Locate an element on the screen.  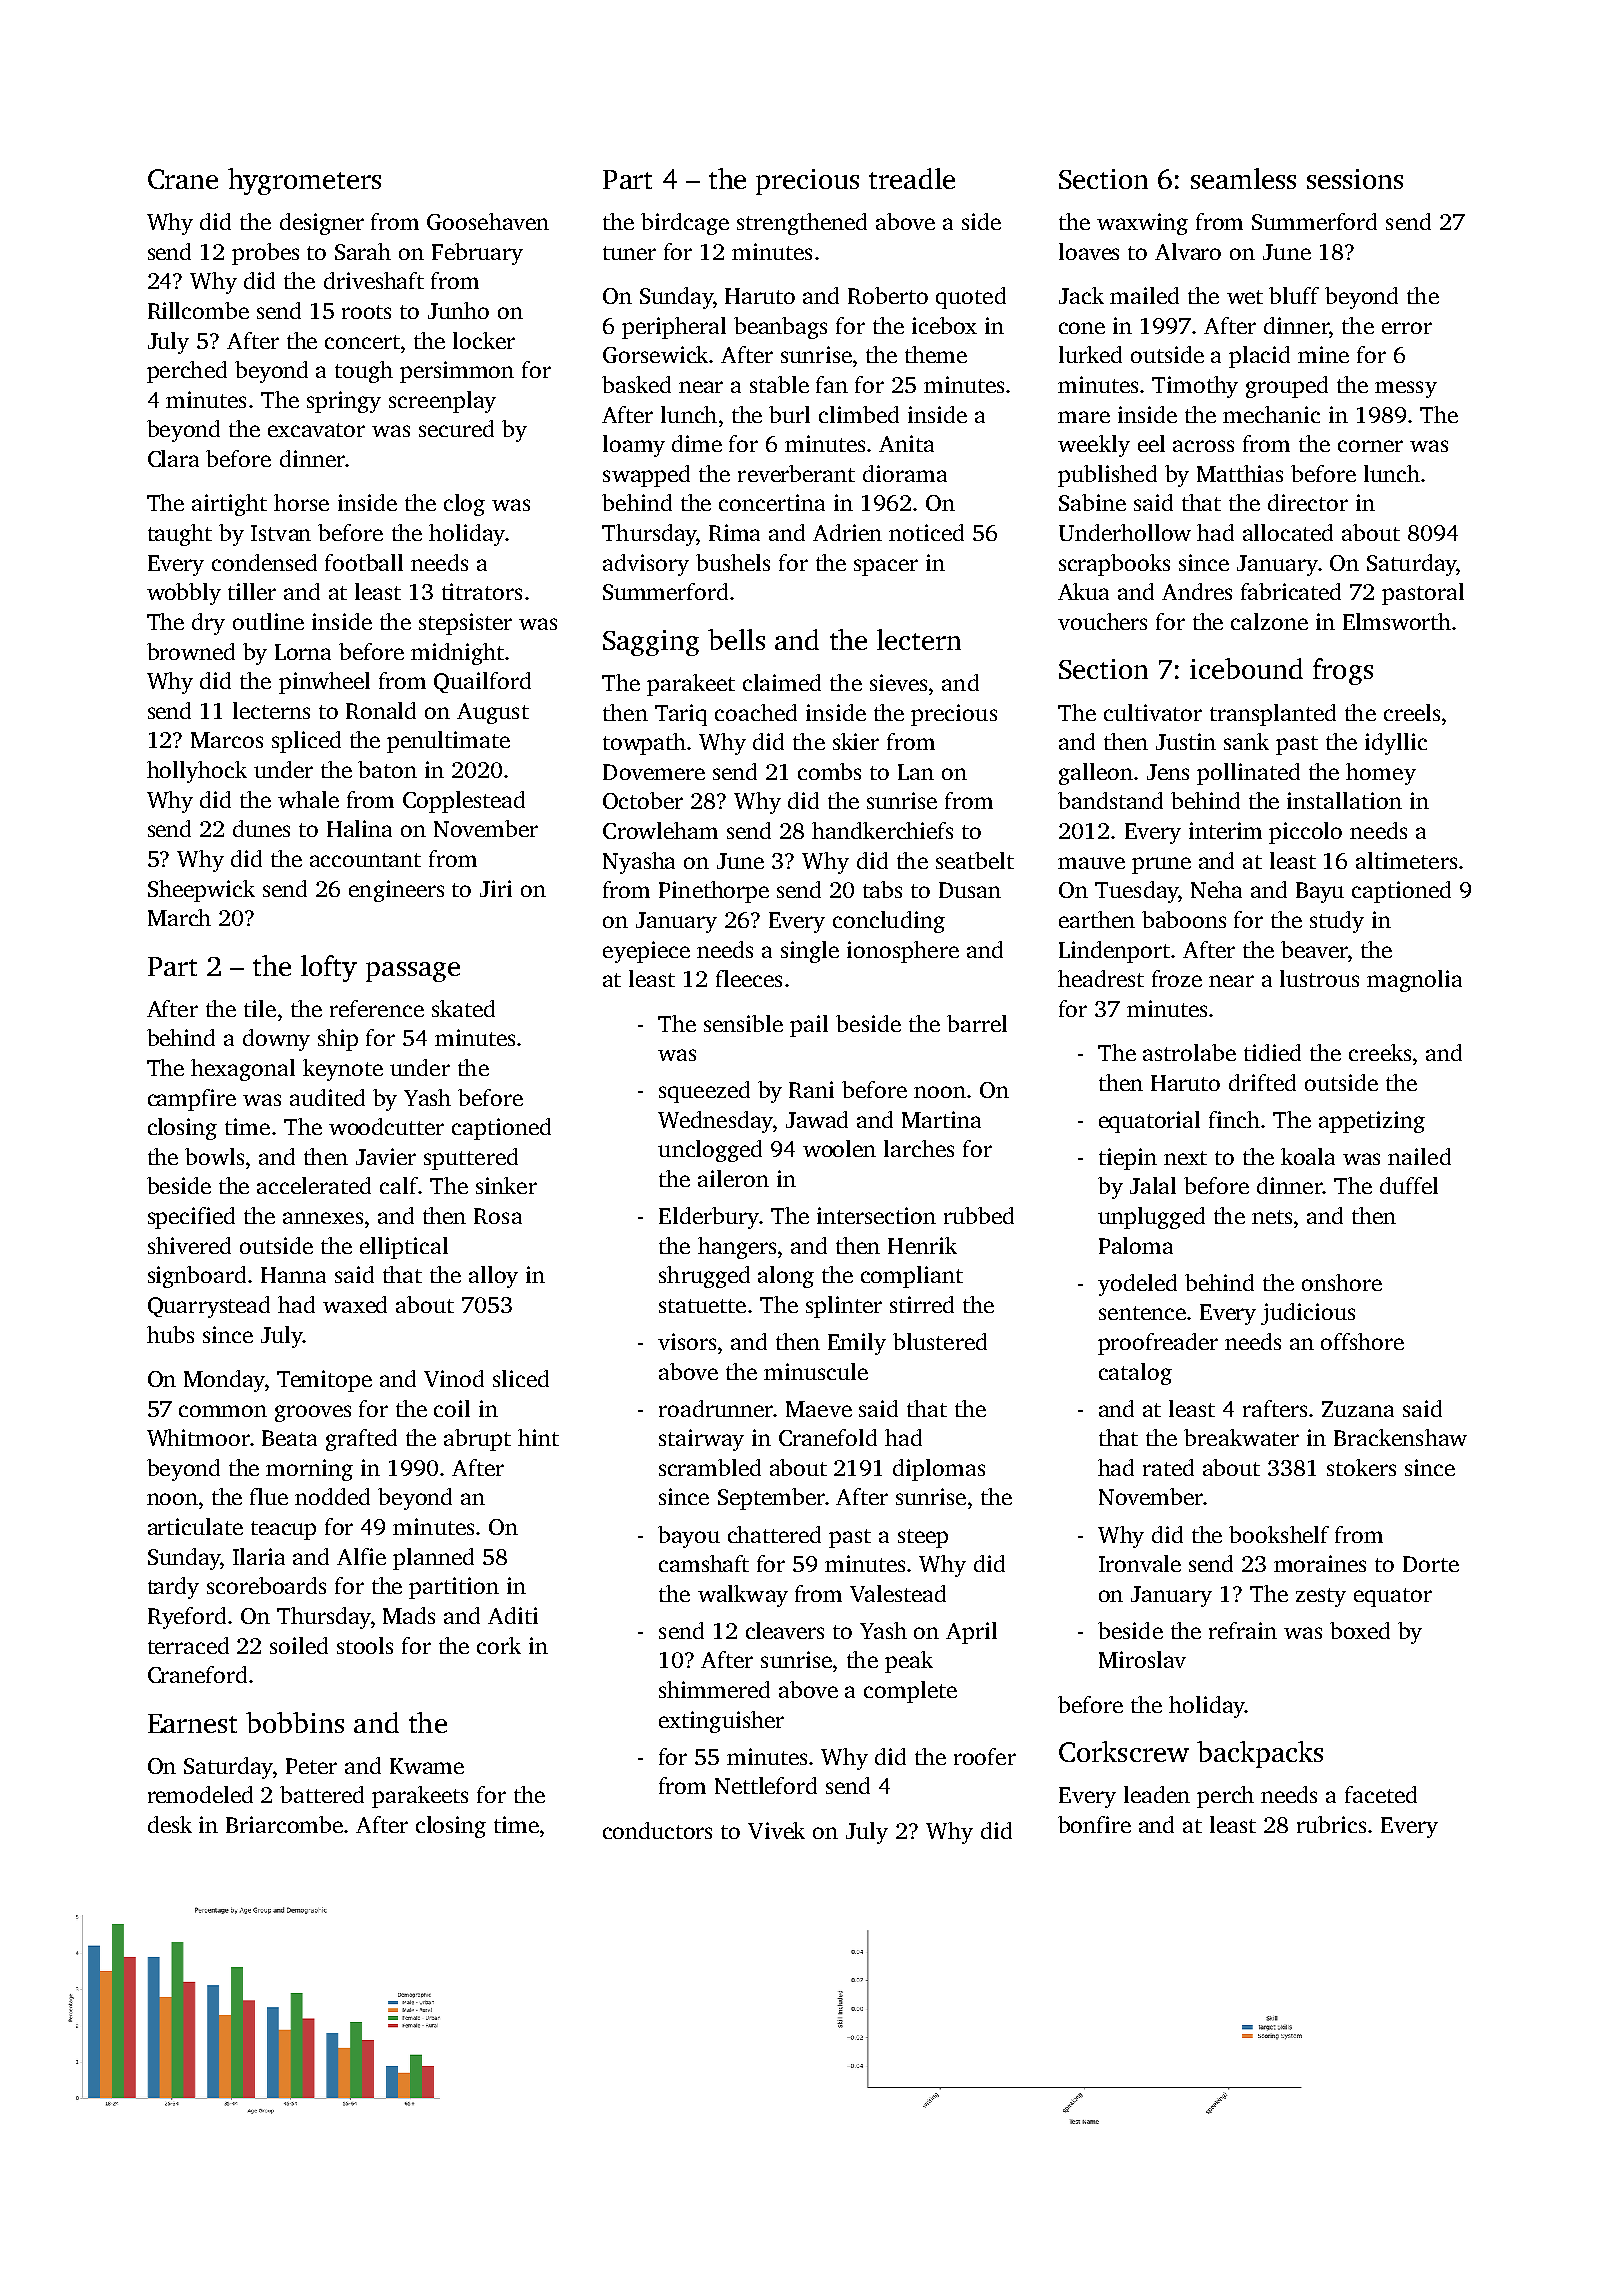
claimed is located at coordinates (782, 682).
